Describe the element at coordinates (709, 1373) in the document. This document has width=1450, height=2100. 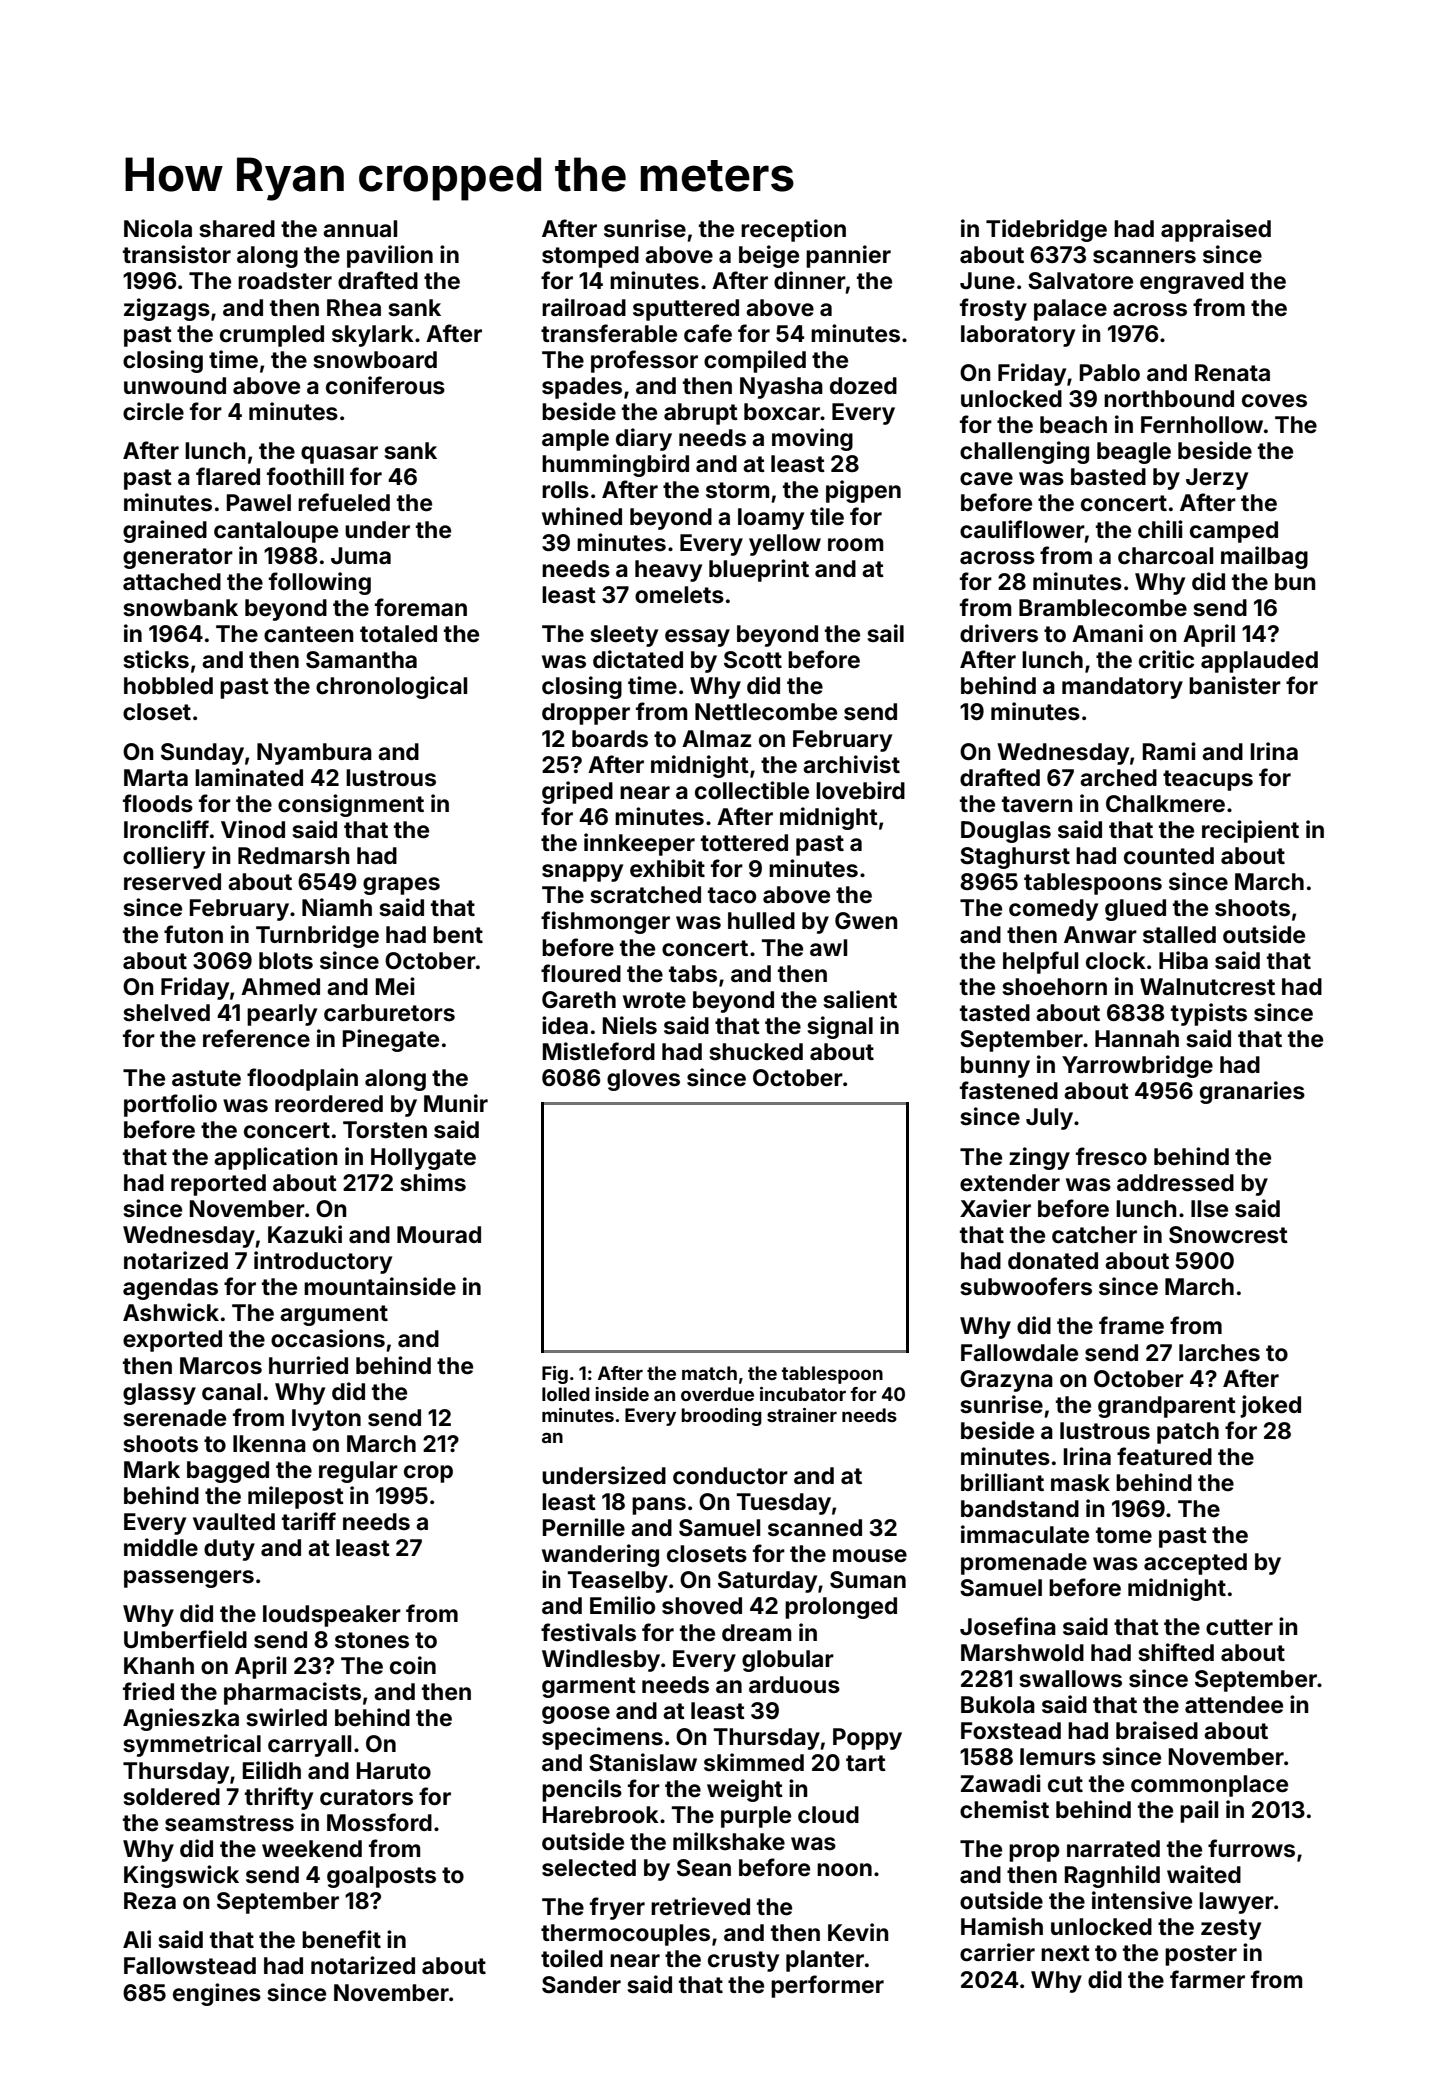
I see `match` at that location.
